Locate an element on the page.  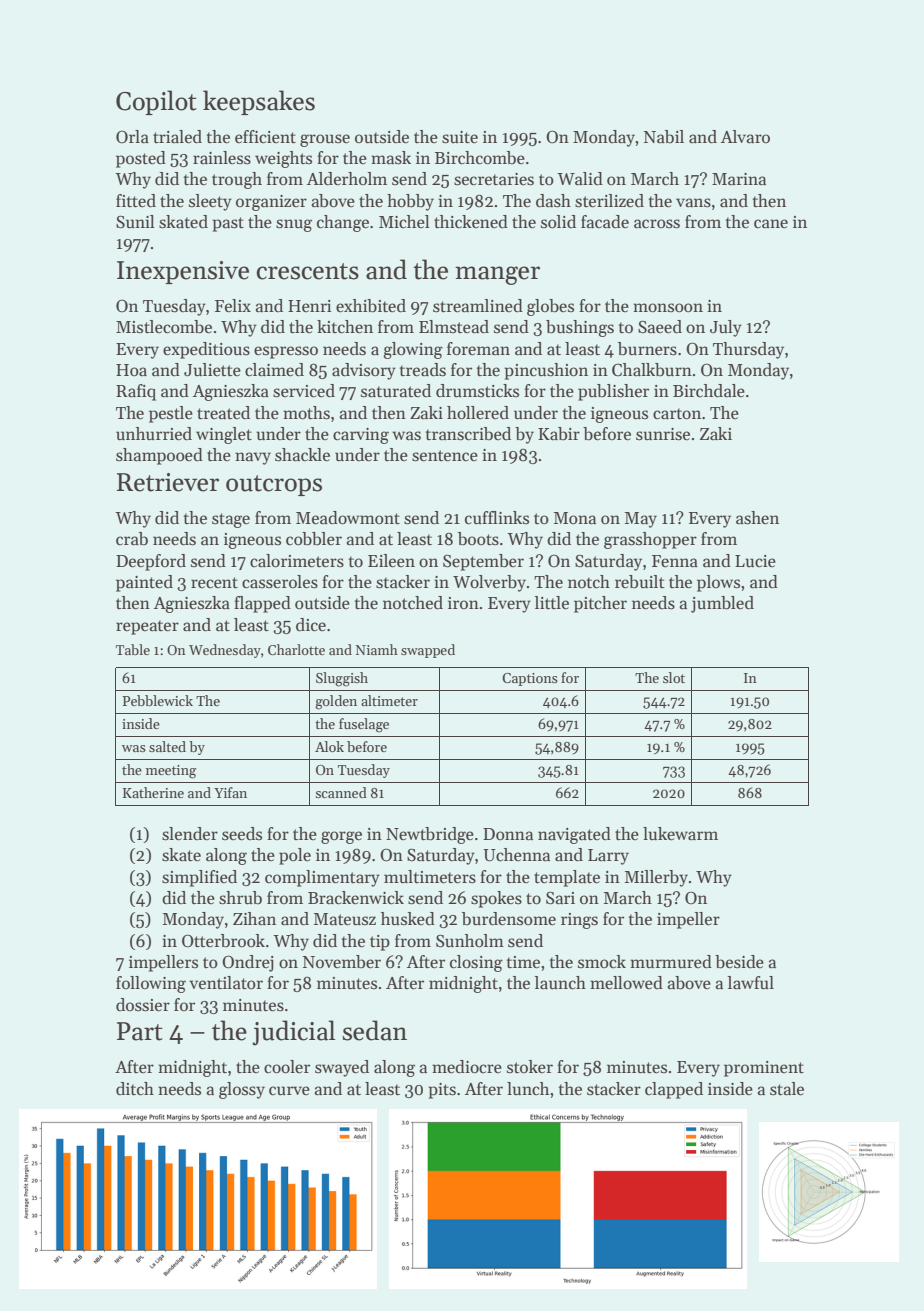
beside is located at coordinates (739, 962).
